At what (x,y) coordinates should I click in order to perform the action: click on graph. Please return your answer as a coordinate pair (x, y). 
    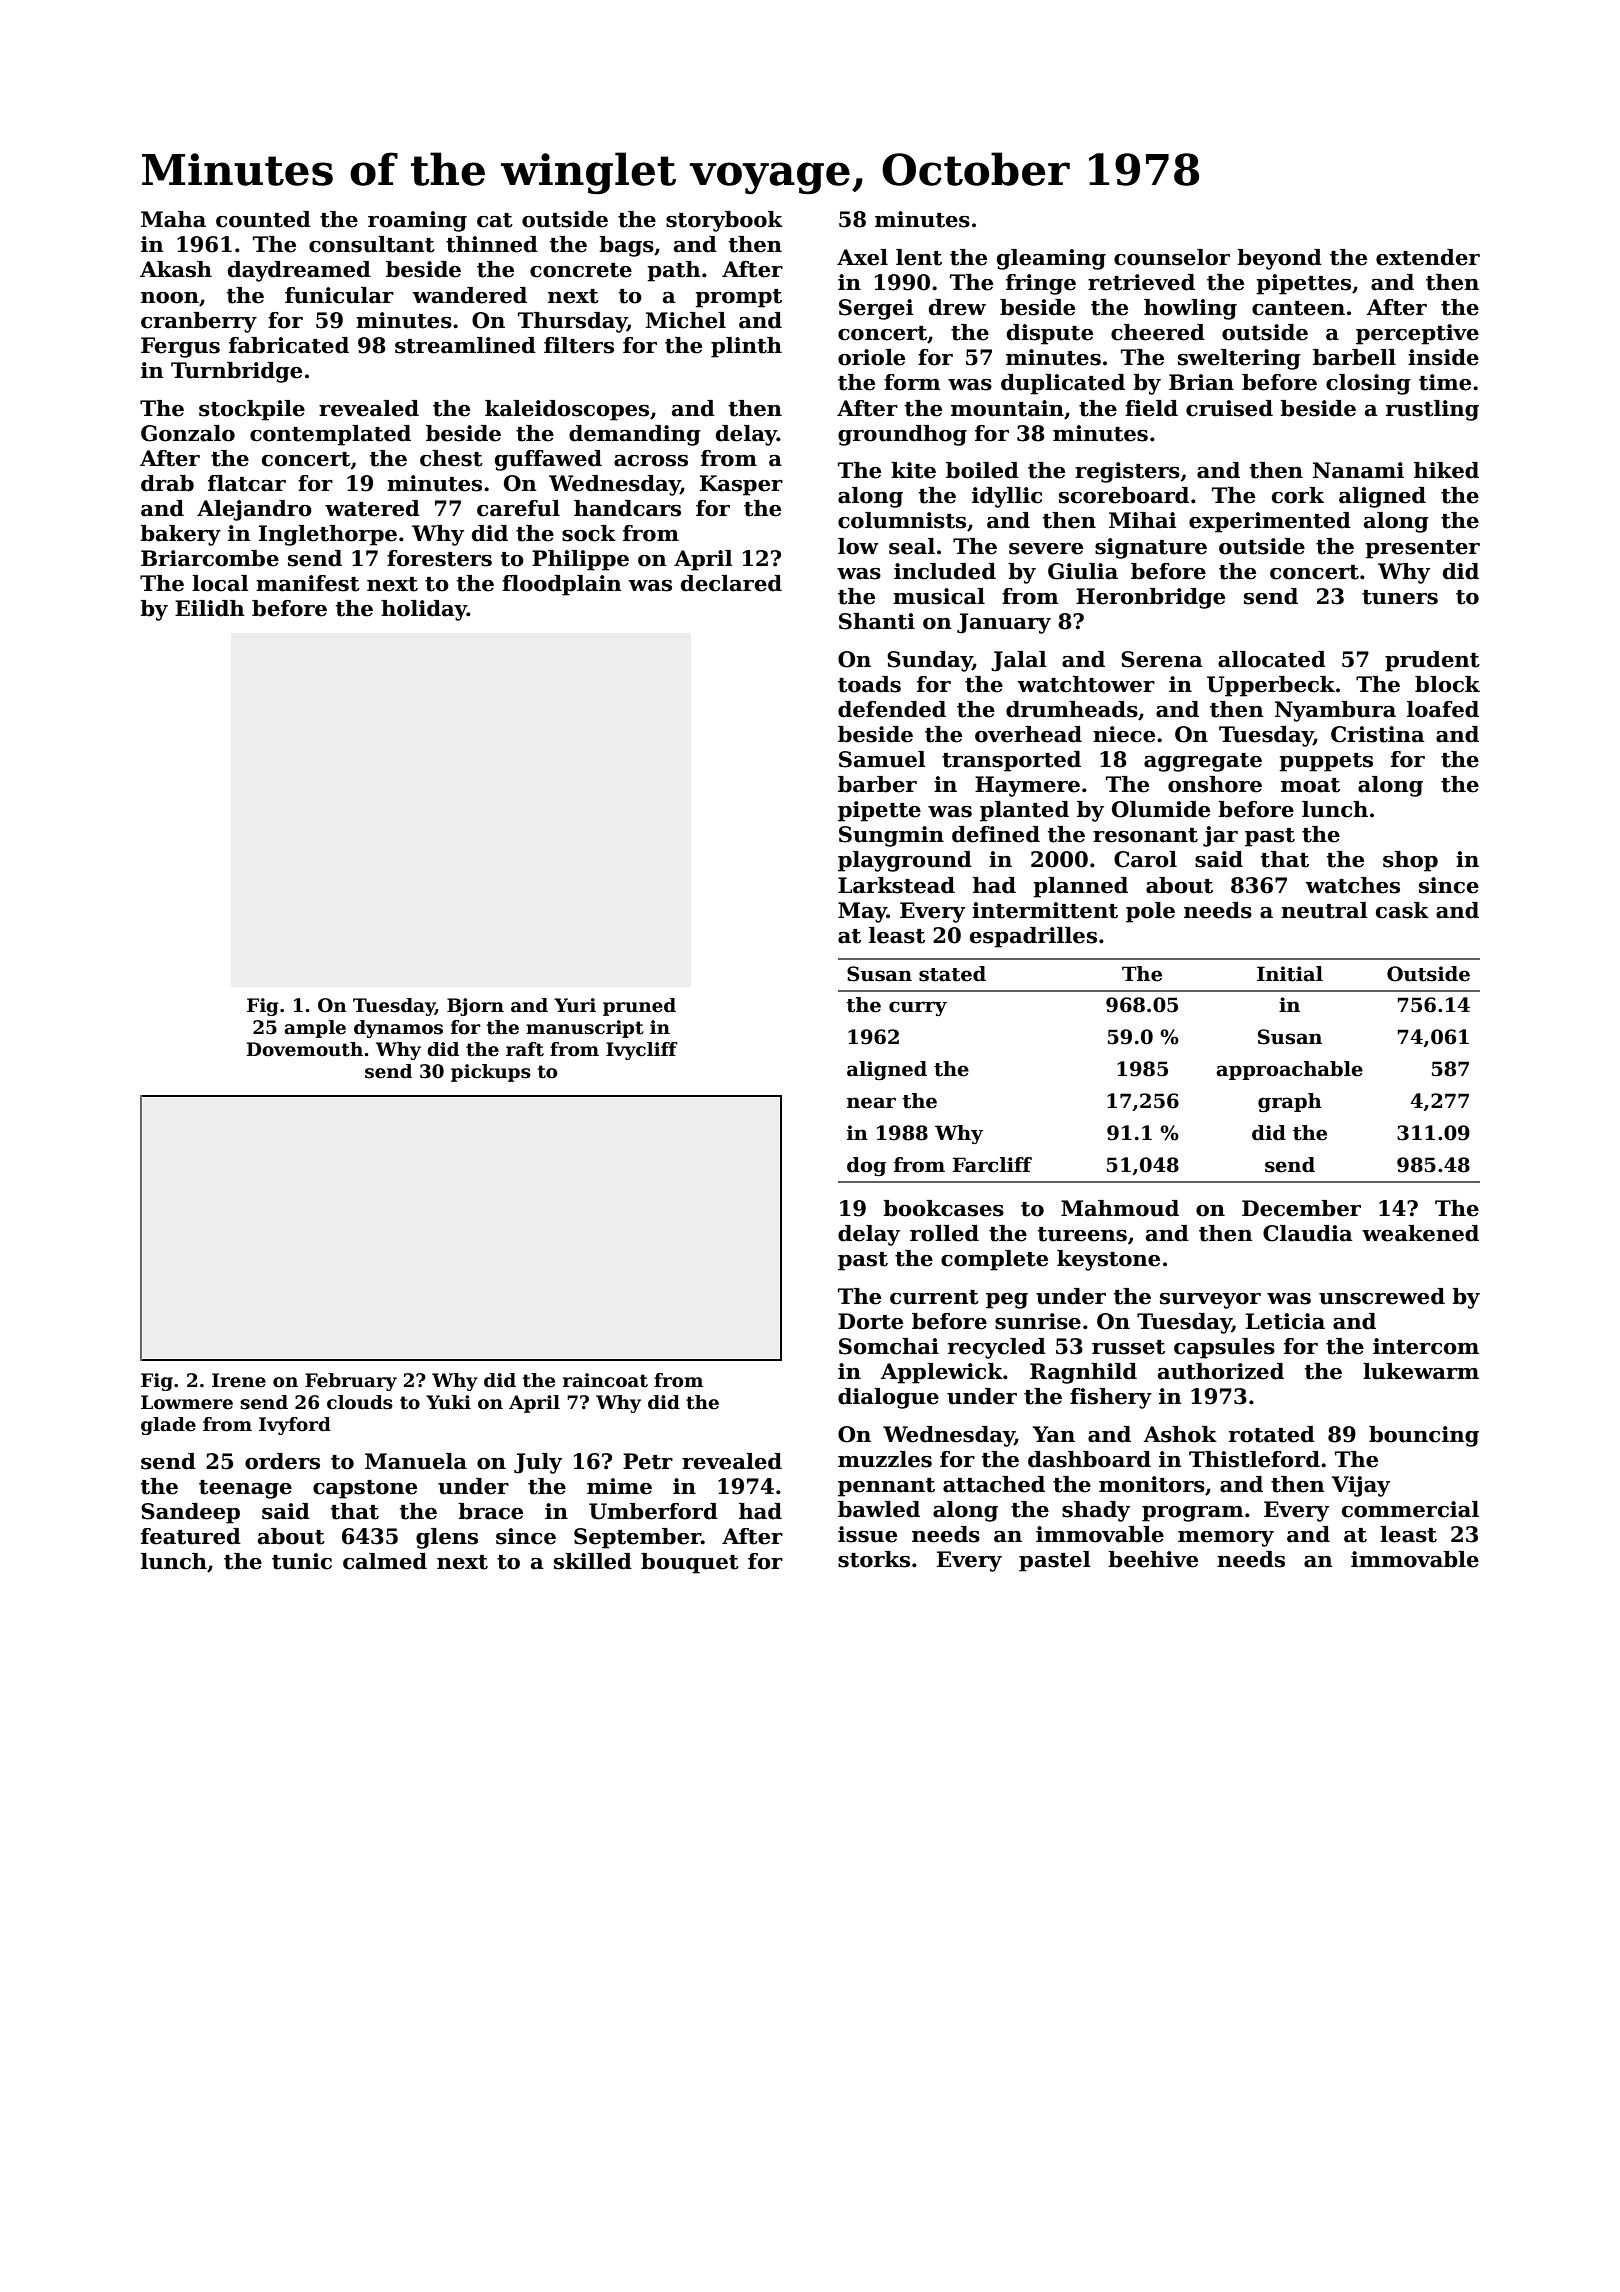
    Looking at the image, I should click on (1290, 1103).
